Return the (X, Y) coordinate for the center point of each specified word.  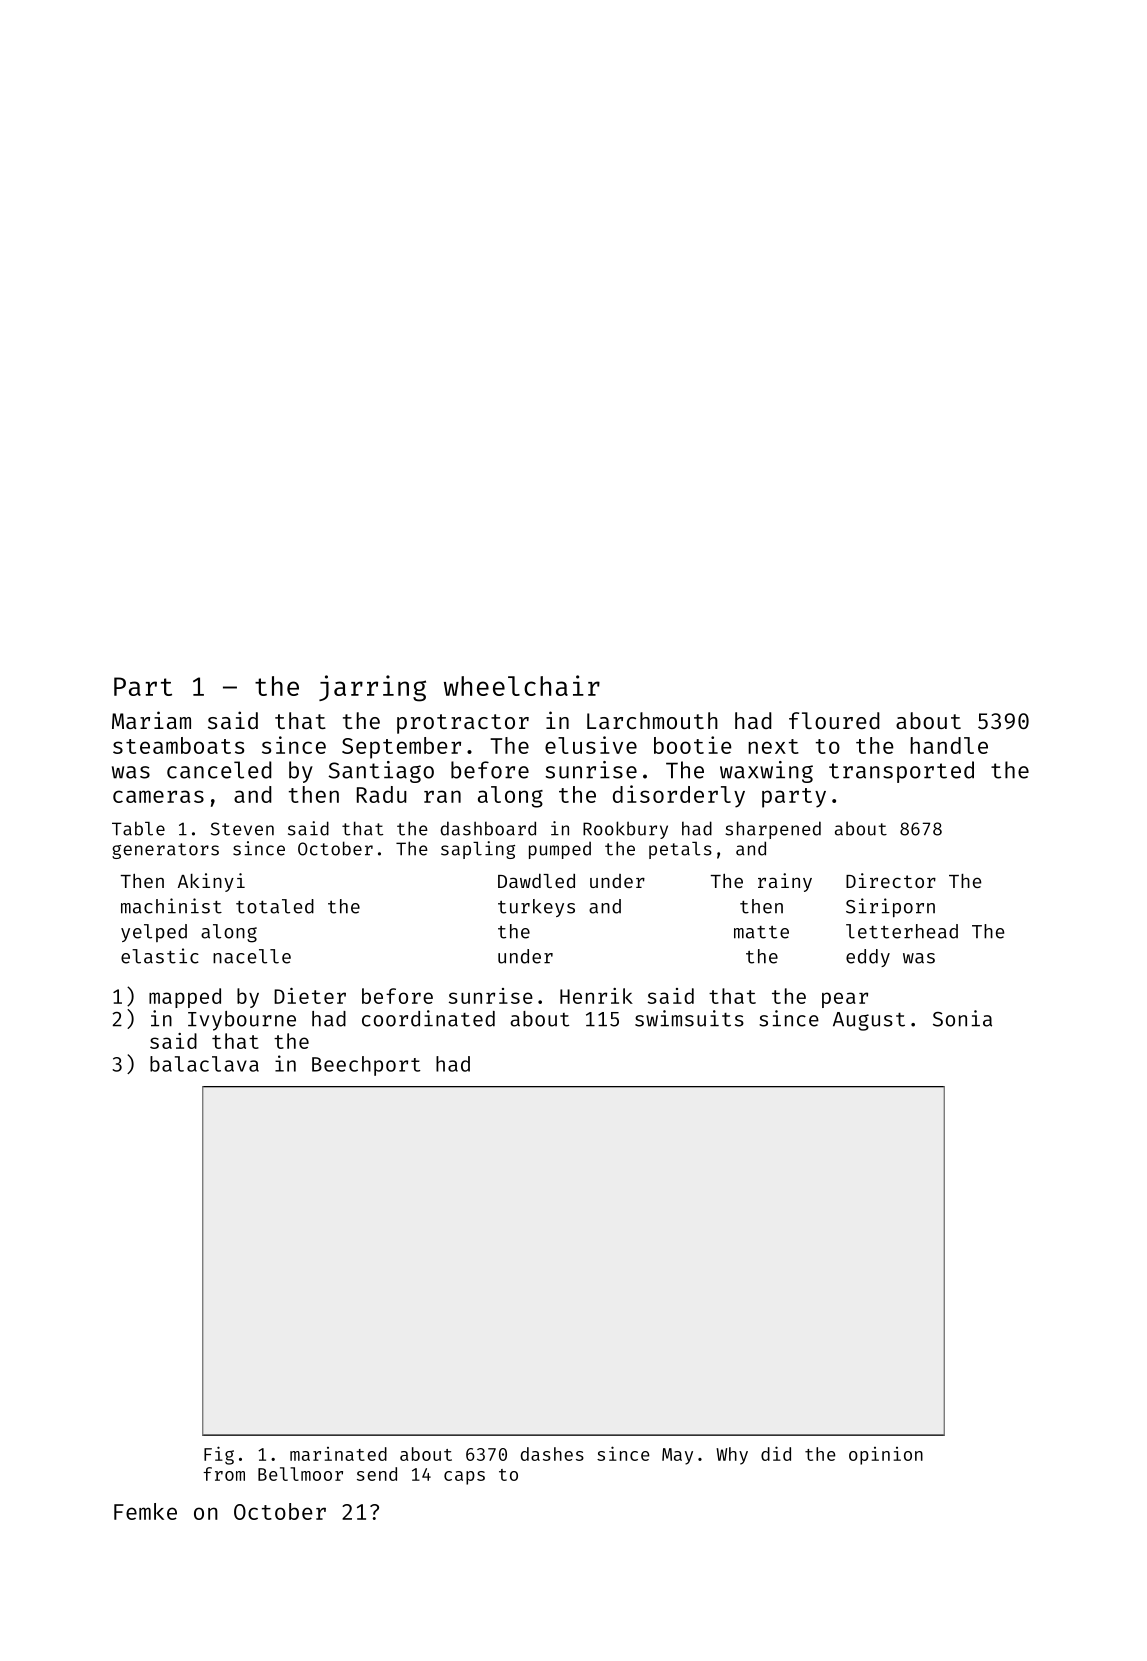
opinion (886, 1456)
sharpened (773, 830)
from (224, 1474)
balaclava (204, 1064)
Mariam (151, 720)
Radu (382, 794)
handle (949, 745)
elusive (591, 745)
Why (732, 1456)
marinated (338, 1454)
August (869, 1021)
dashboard (488, 828)
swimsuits (689, 1018)
